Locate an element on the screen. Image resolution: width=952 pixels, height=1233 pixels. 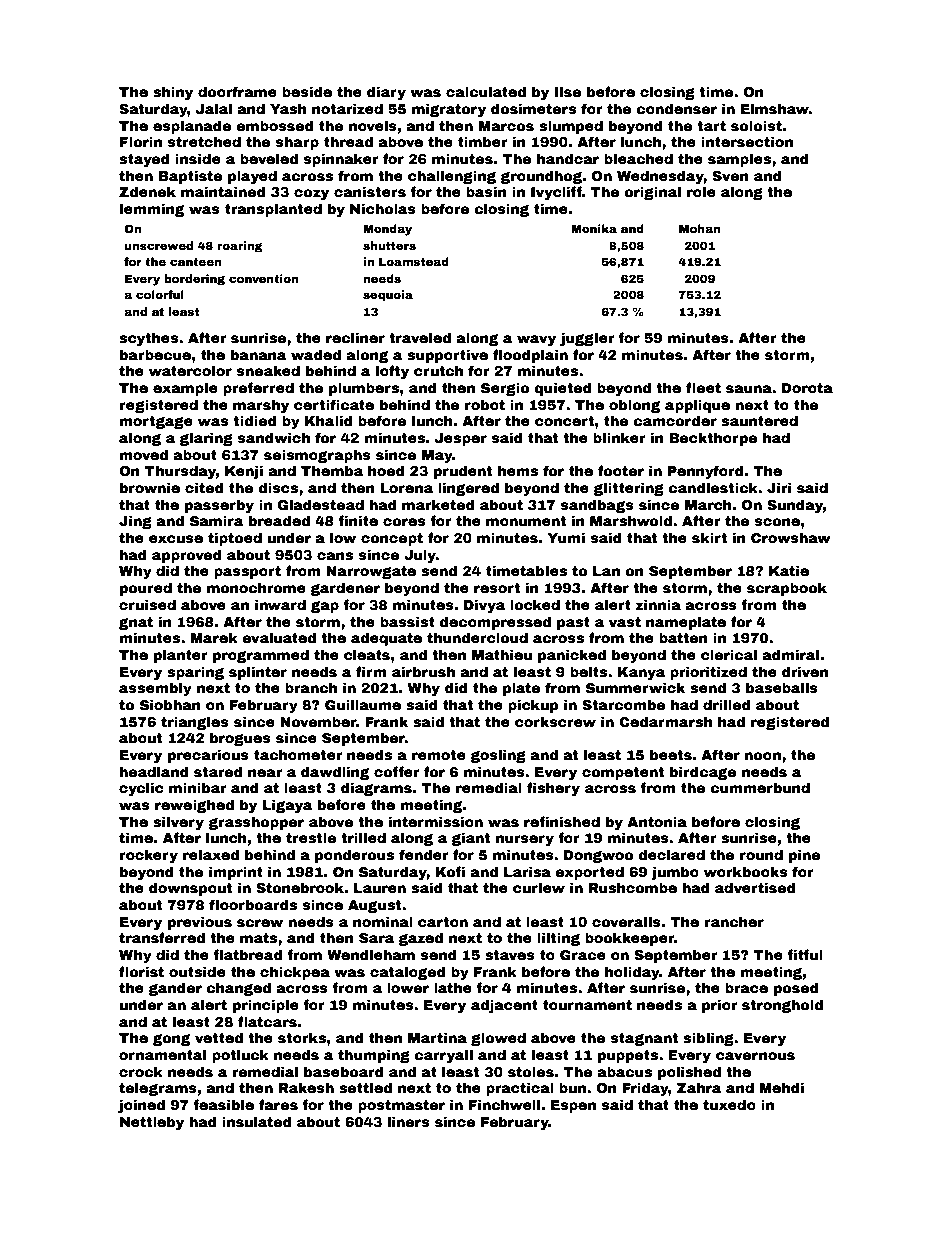
mats is located at coordinates (258, 938).
